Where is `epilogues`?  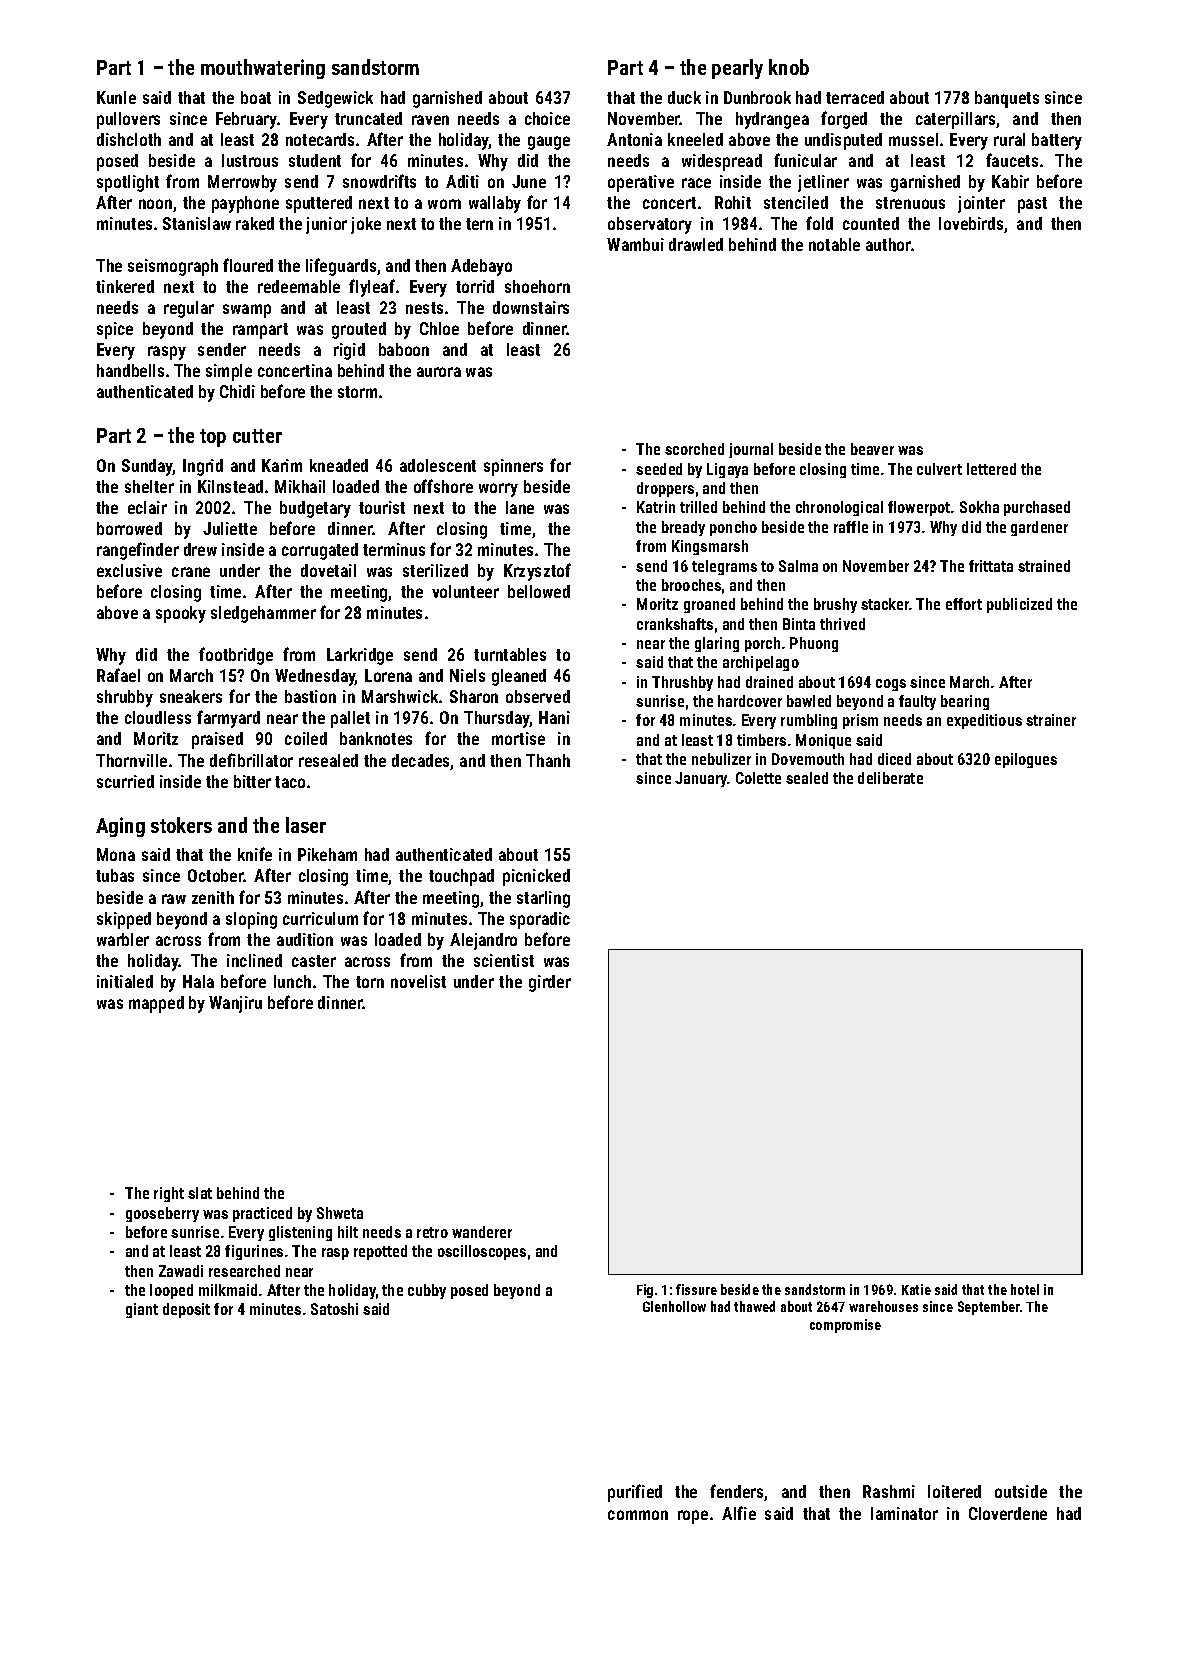 epilogues is located at coordinates (1026, 760).
